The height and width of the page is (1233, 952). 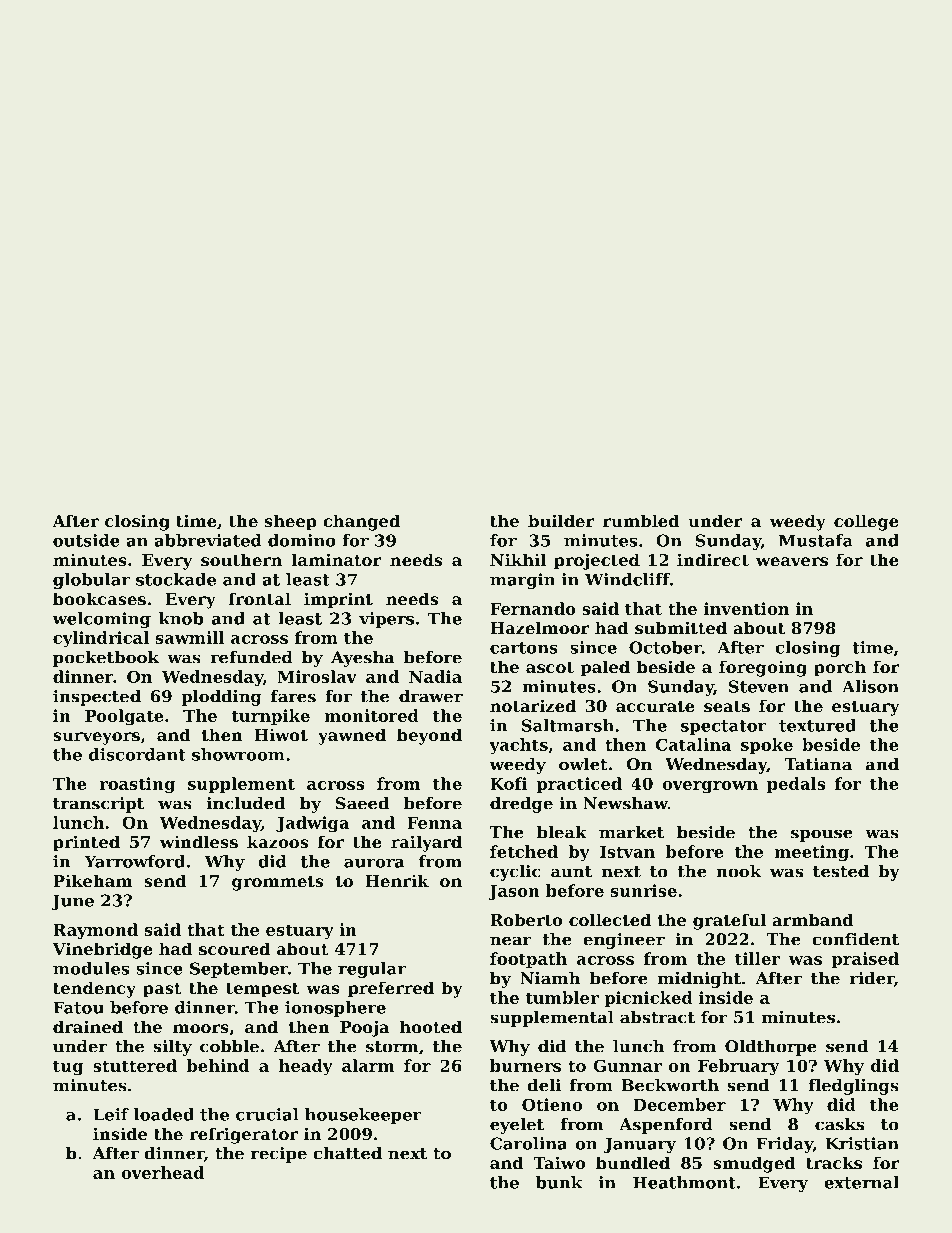 What do you see at coordinates (727, 706) in the page?
I see `seats` at bounding box center [727, 706].
